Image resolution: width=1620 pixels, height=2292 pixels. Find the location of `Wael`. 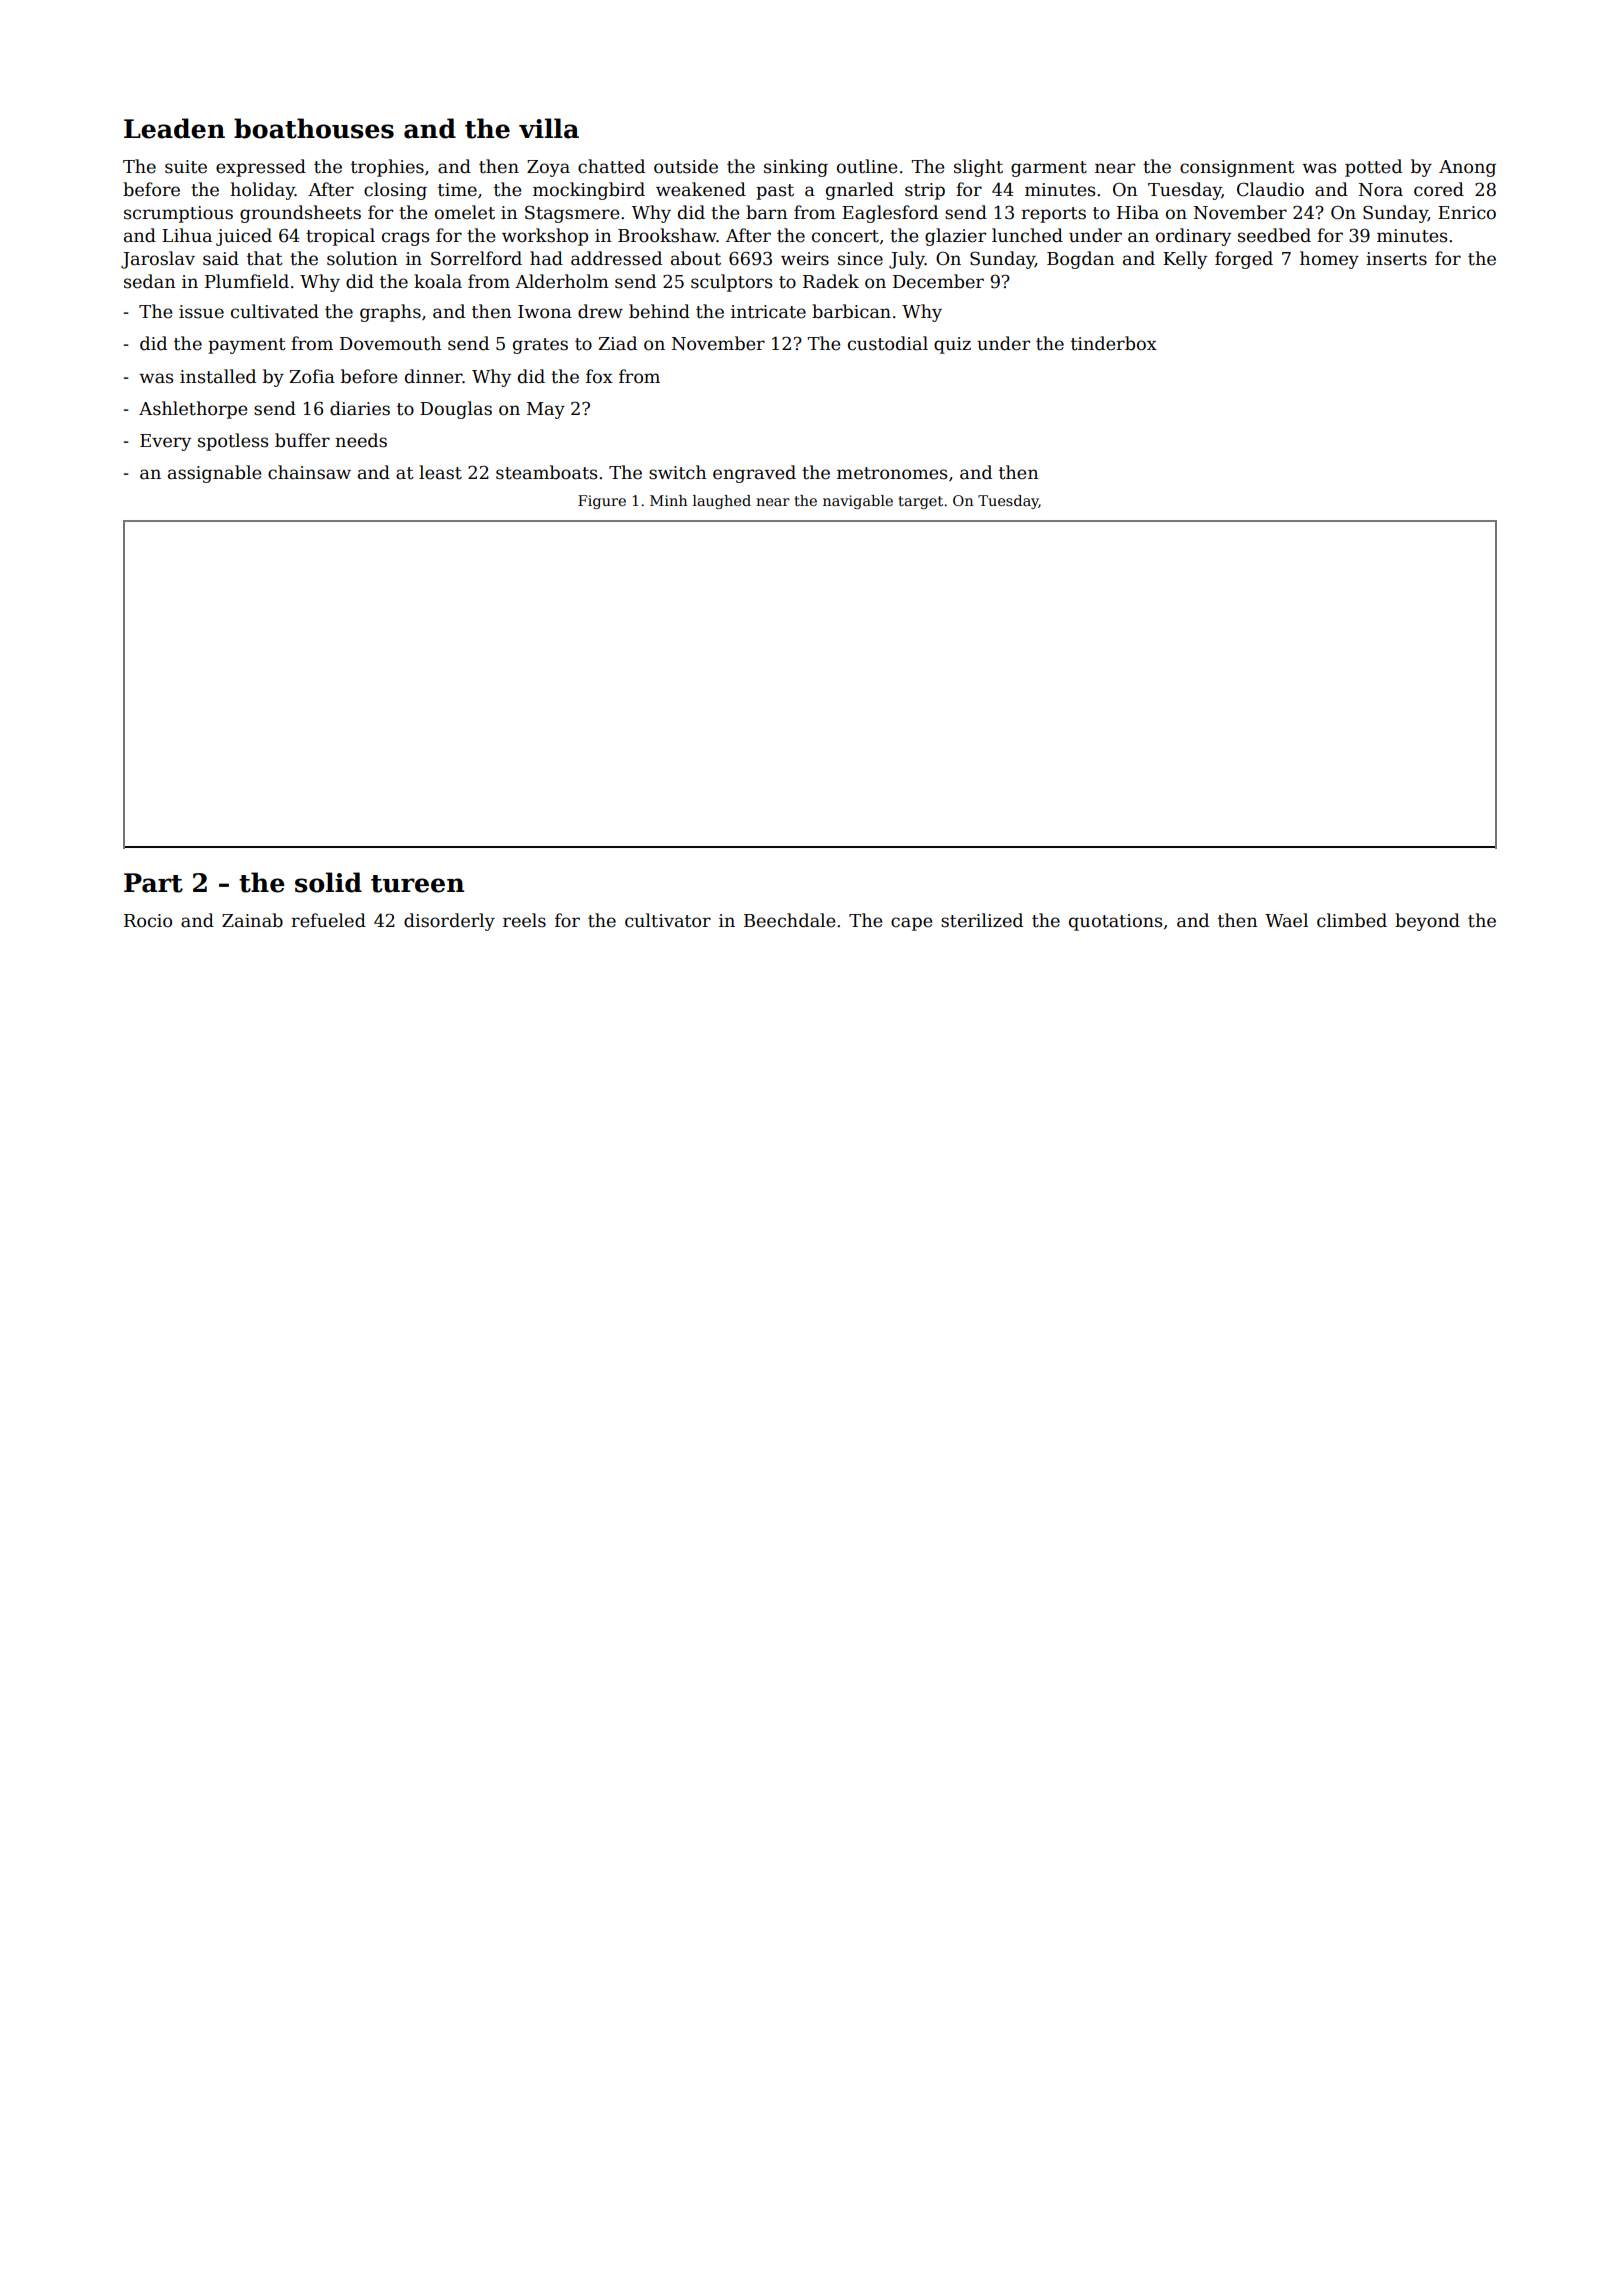

Wael is located at coordinates (1286, 920).
